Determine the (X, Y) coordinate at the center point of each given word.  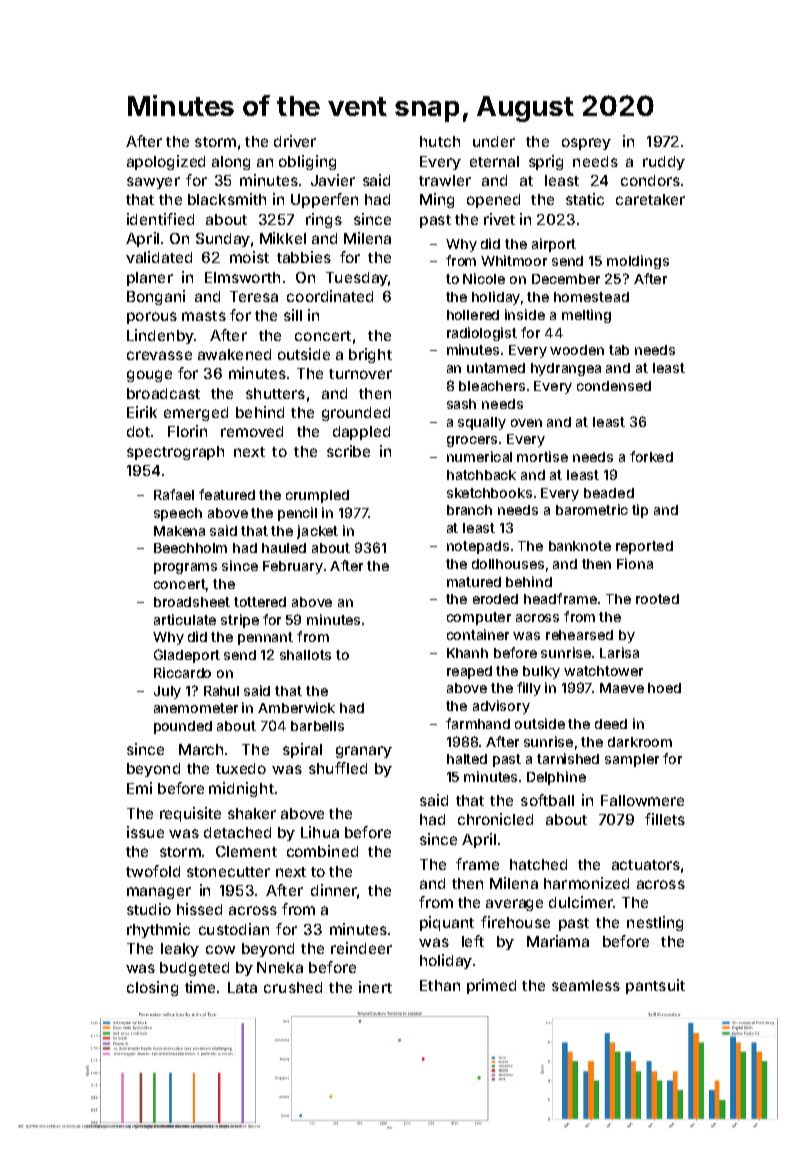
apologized (166, 162)
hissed (199, 909)
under (494, 141)
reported (644, 547)
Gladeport (187, 656)
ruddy (664, 163)
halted (467, 759)
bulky (541, 672)
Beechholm (190, 548)
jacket (317, 532)
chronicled (495, 819)
